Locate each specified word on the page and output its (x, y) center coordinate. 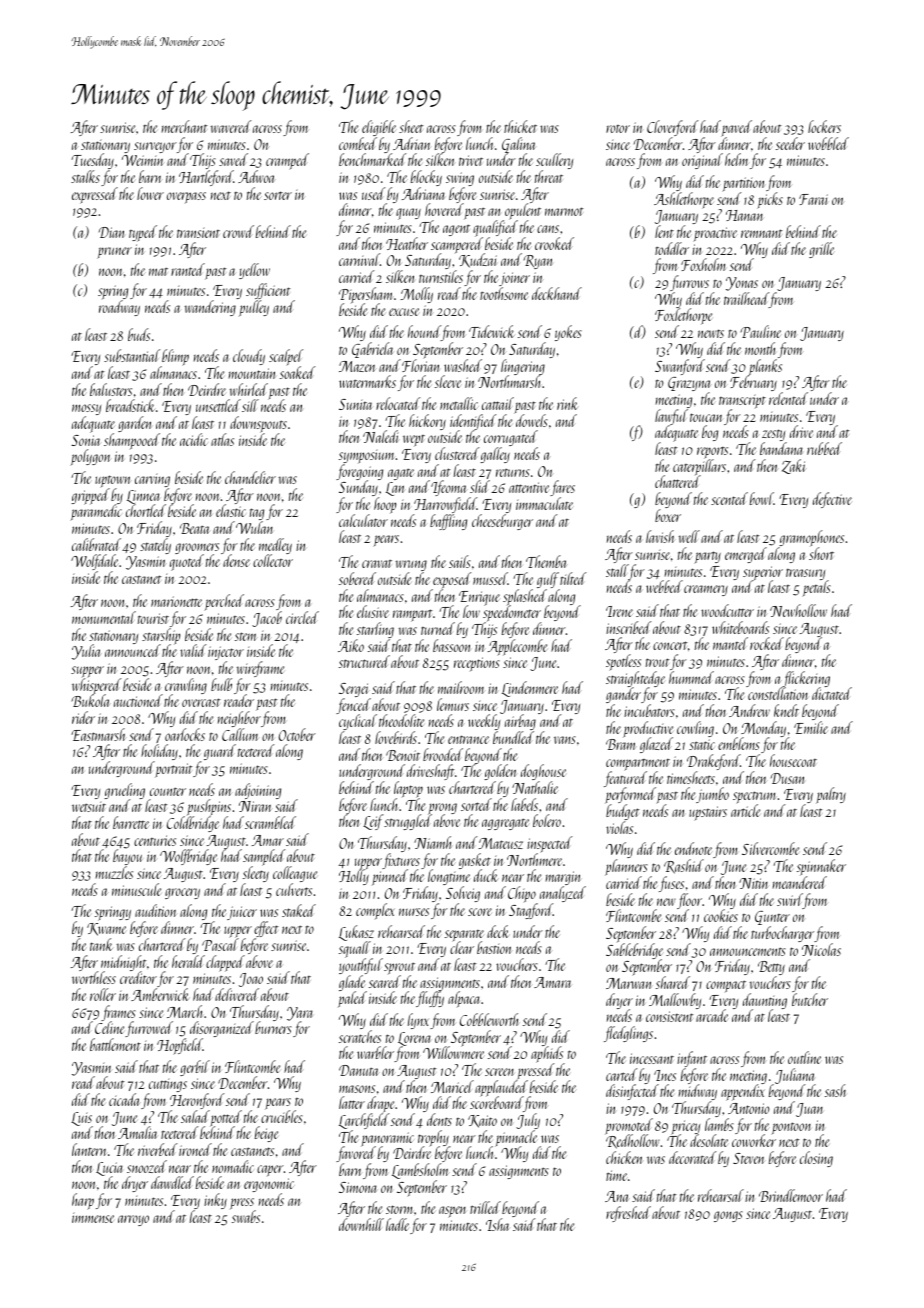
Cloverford (672, 128)
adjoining (258, 791)
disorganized (222, 1029)
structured (364, 661)
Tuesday (92, 162)
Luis (82, 1119)
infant (692, 1059)
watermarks (367, 381)
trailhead (746, 300)
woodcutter (727, 610)
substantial (132, 355)
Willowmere (453, 1053)
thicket (520, 126)
